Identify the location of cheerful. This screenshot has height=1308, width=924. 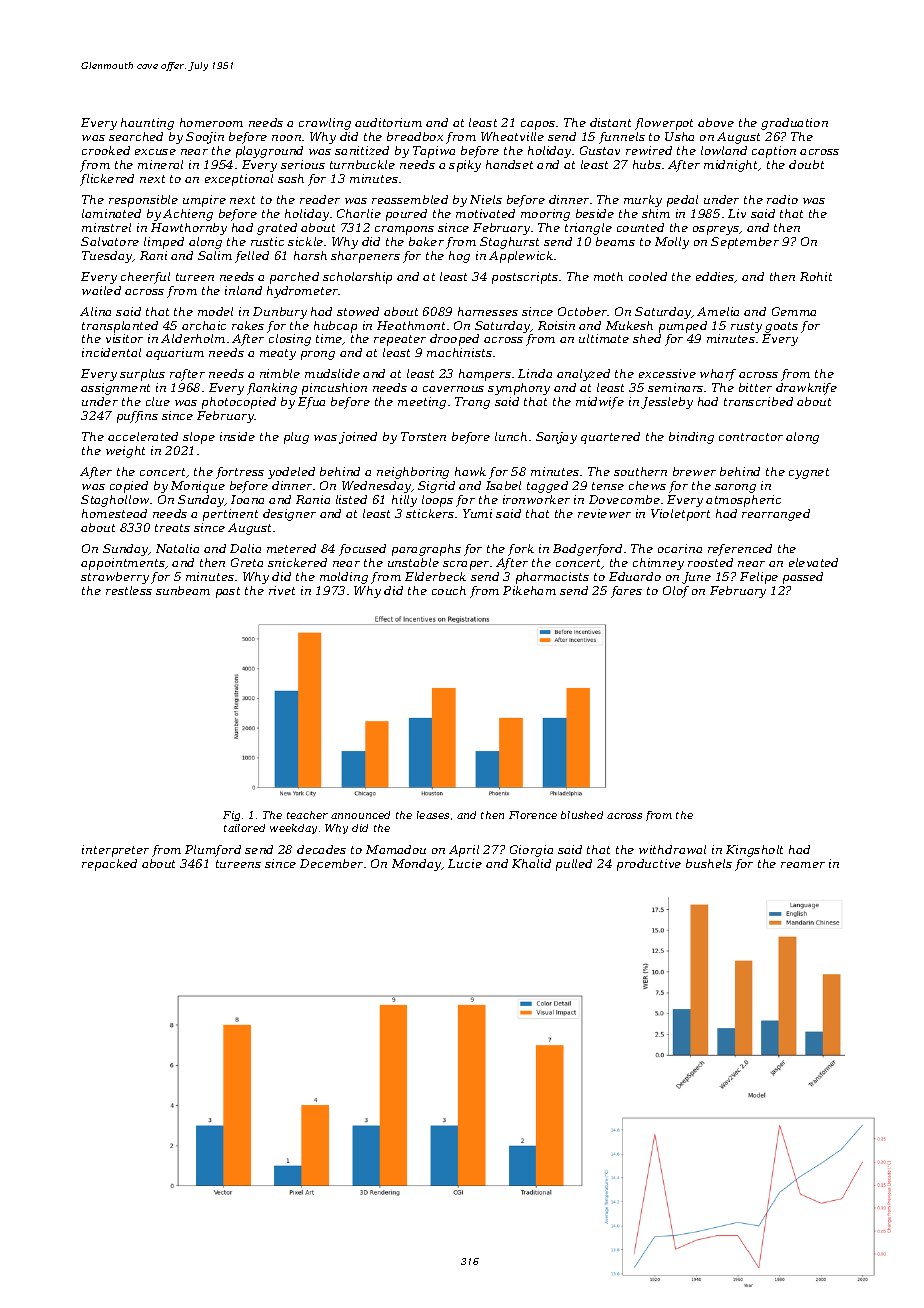
(145, 278).
